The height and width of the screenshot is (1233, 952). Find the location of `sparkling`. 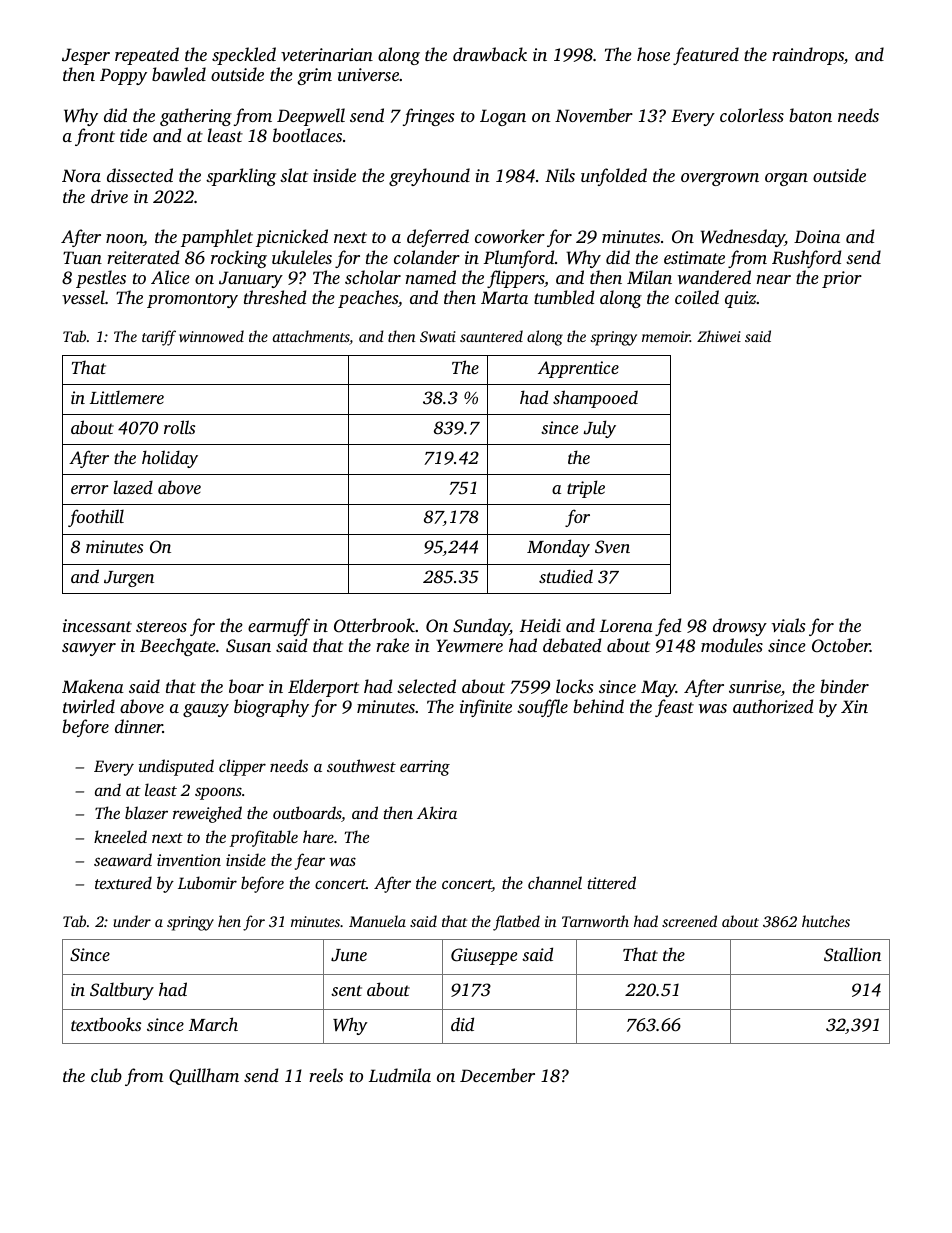

sparkling is located at coordinates (241, 177).
